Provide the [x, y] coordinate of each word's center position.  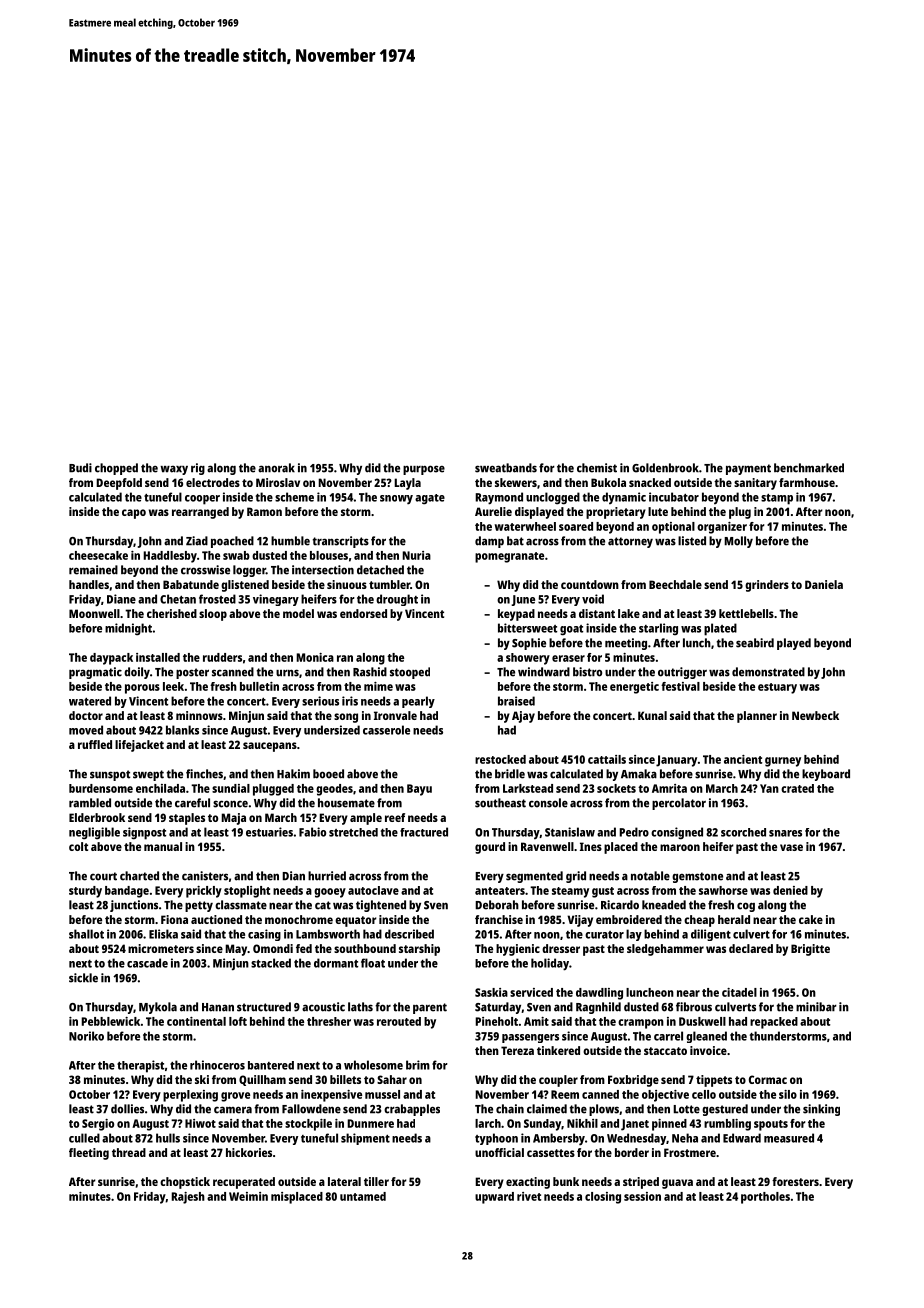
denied [790, 890]
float [373, 963]
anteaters [500, 891]
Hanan [218, 1007]
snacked [650, 482]
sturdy [85, 892]
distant [597, 613]
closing [603, 1198]
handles [89, 584]
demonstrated [768, 672]
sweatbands [506, 468]
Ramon [264, 511]
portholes [765, 1198]
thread [129, 1152]
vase [791, 847]
